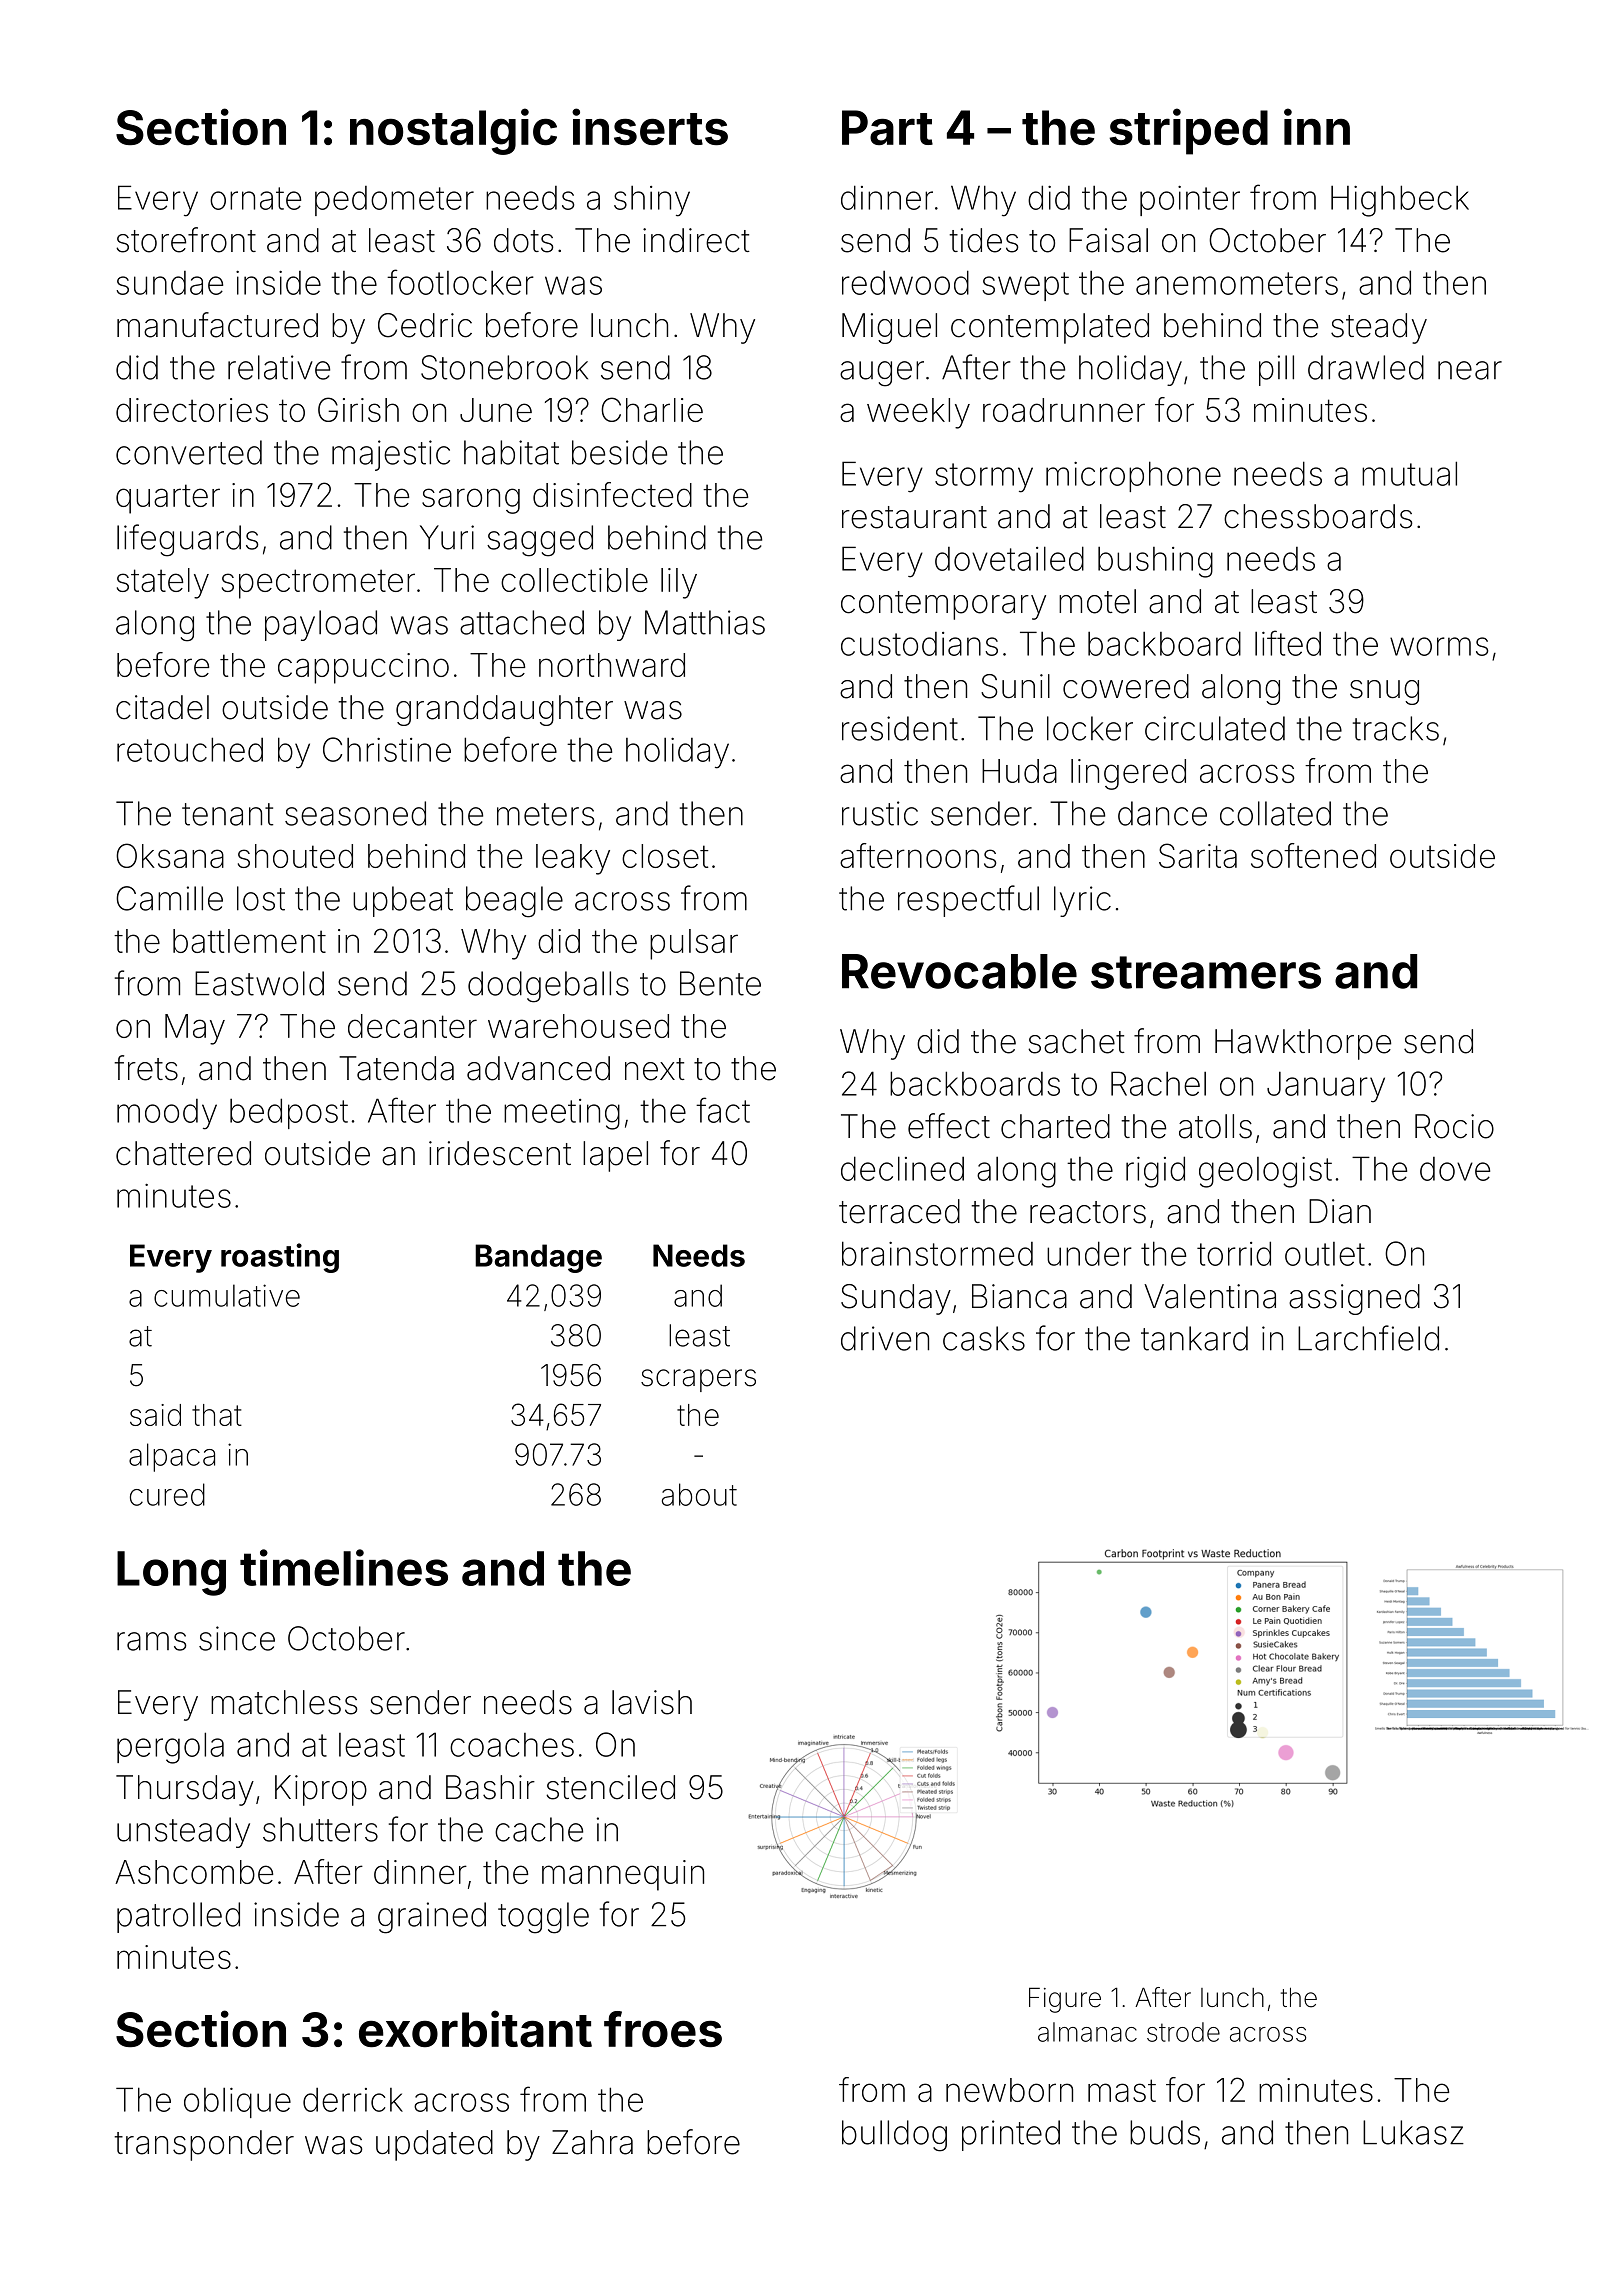  I want to click on Rocio, so click(1454, 1126).
